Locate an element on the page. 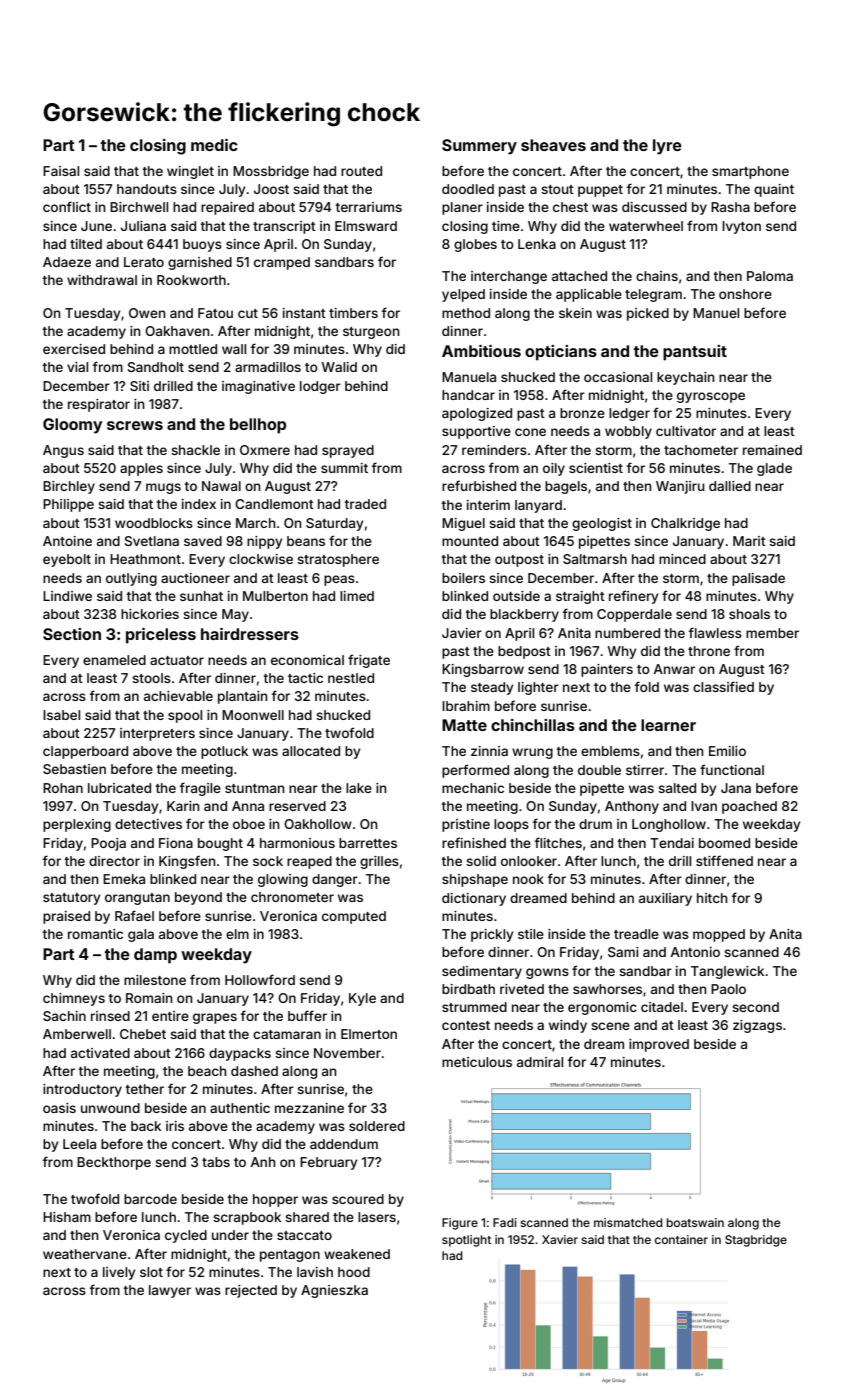 Image resolution: width=849 pixels, height=1400 pixels. medic is located at coordinates (214, 145).
